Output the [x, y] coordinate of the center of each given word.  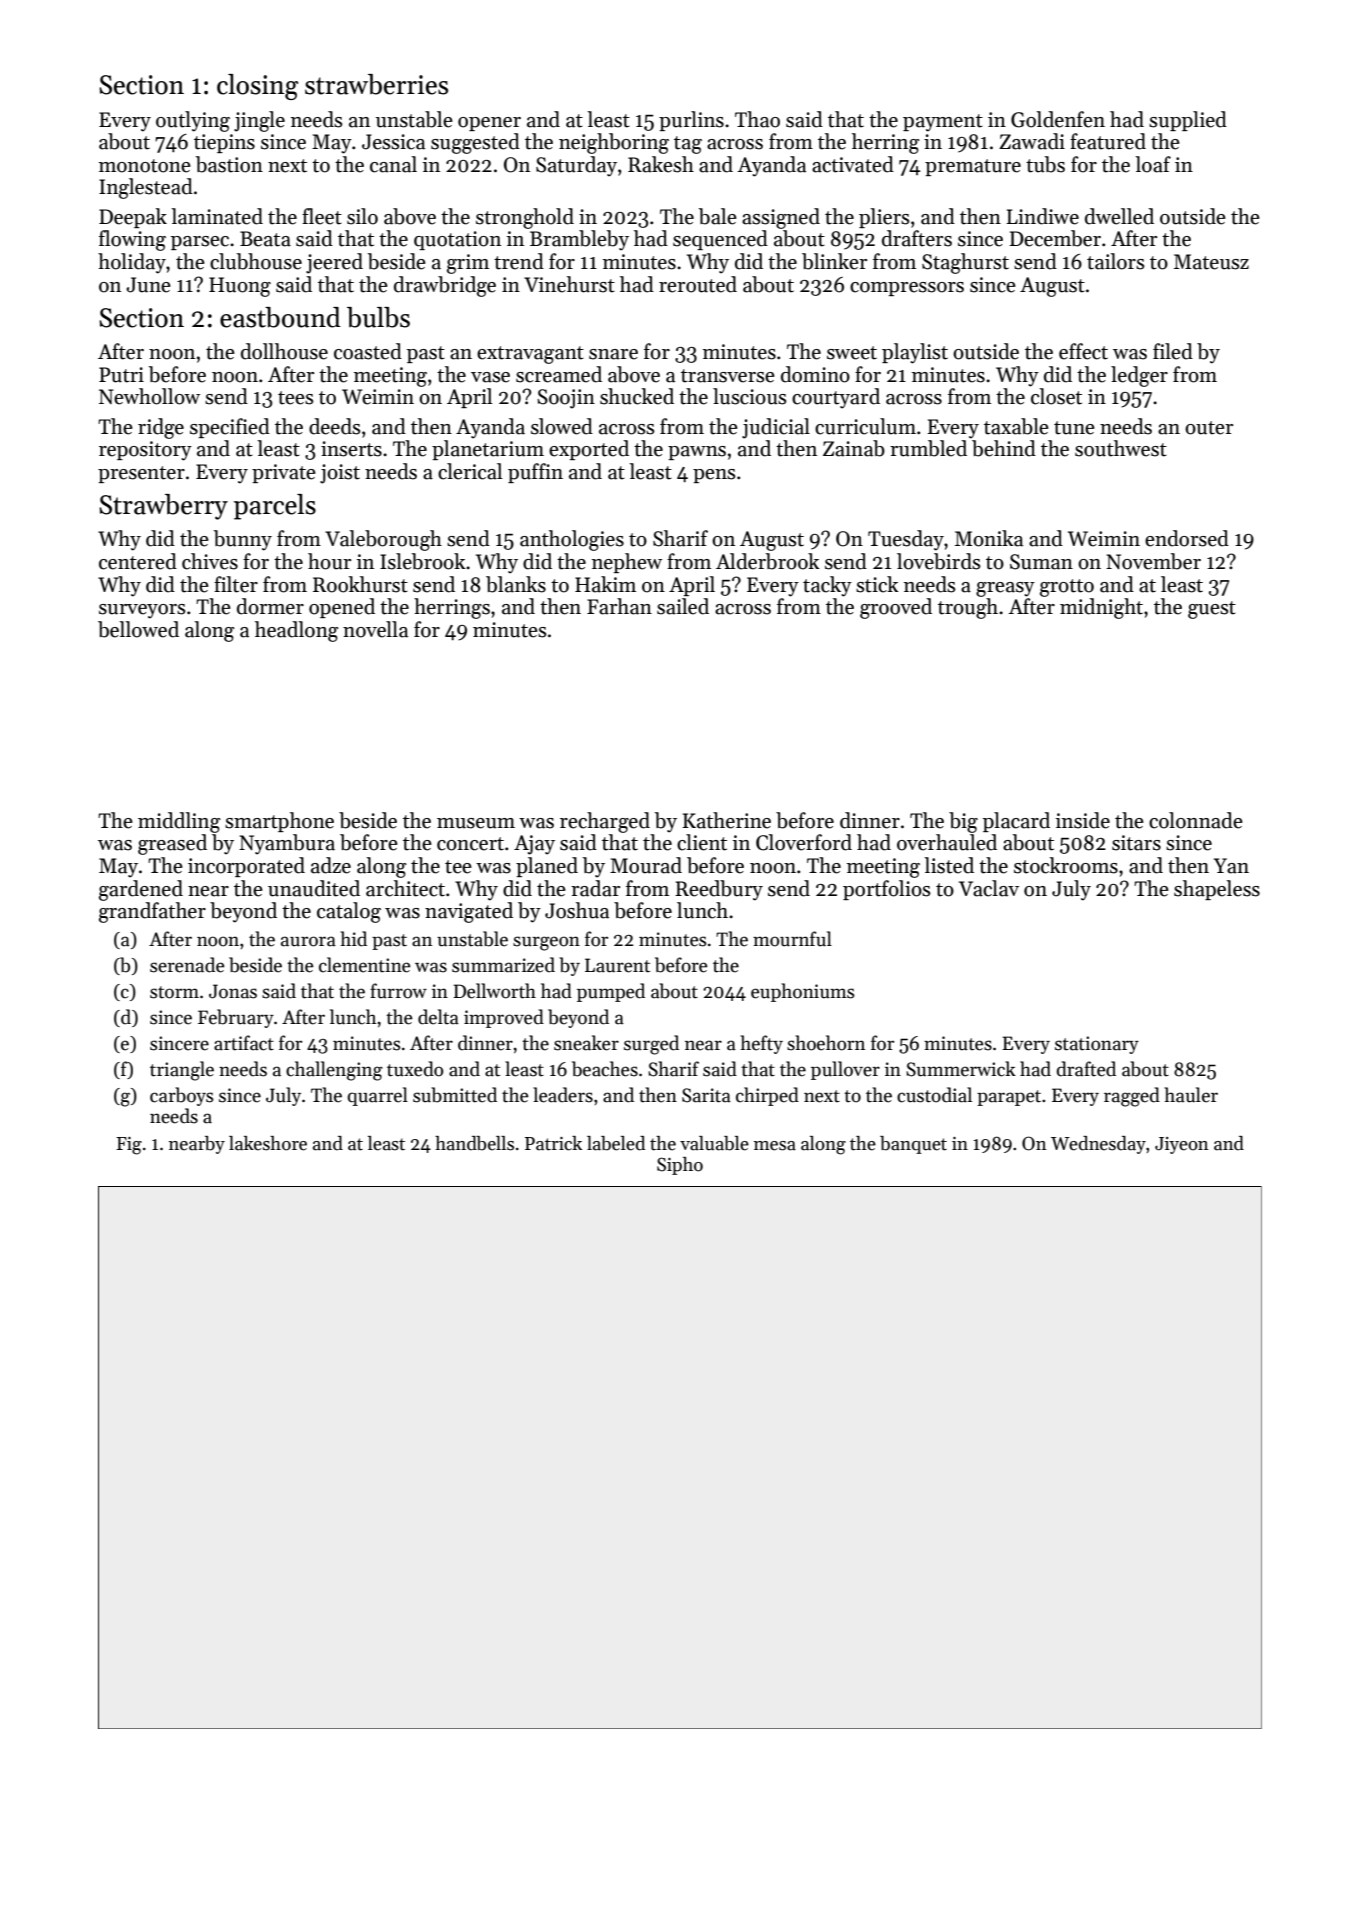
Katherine [726, 820]
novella [375, 629]
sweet [852, 353]
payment [943, 123]
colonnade [1196, 820]
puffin [535, 473]
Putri [121, 375]
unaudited [314, 888]
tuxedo [415, 1069]
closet [1056, 396]
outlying [193, 121]
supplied [1188, 121]
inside [1083, 820]
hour [329, 561]
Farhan [619, 606]
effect [1083, 351]
